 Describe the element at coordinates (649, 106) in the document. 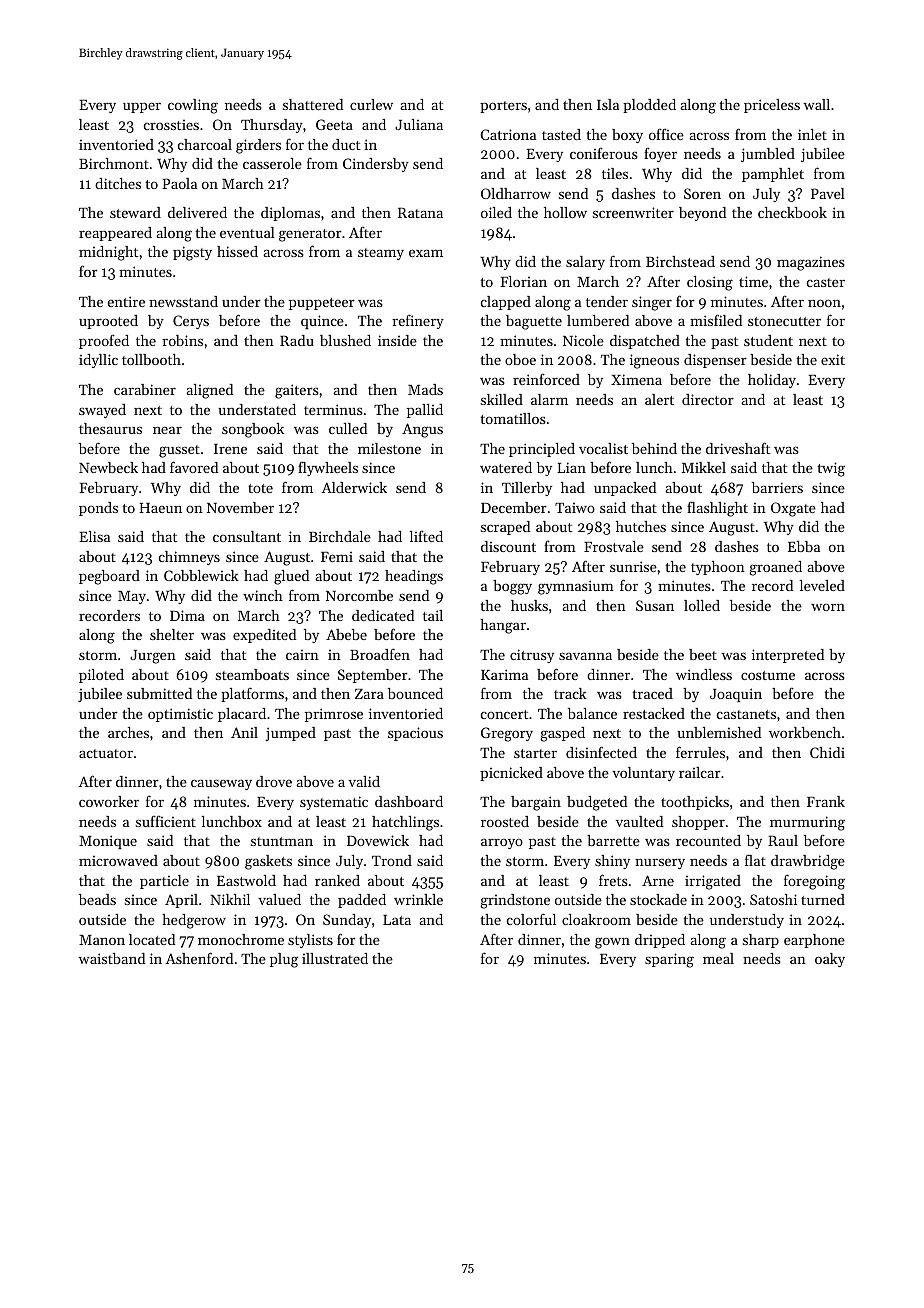

I see `plodded` at that location.
